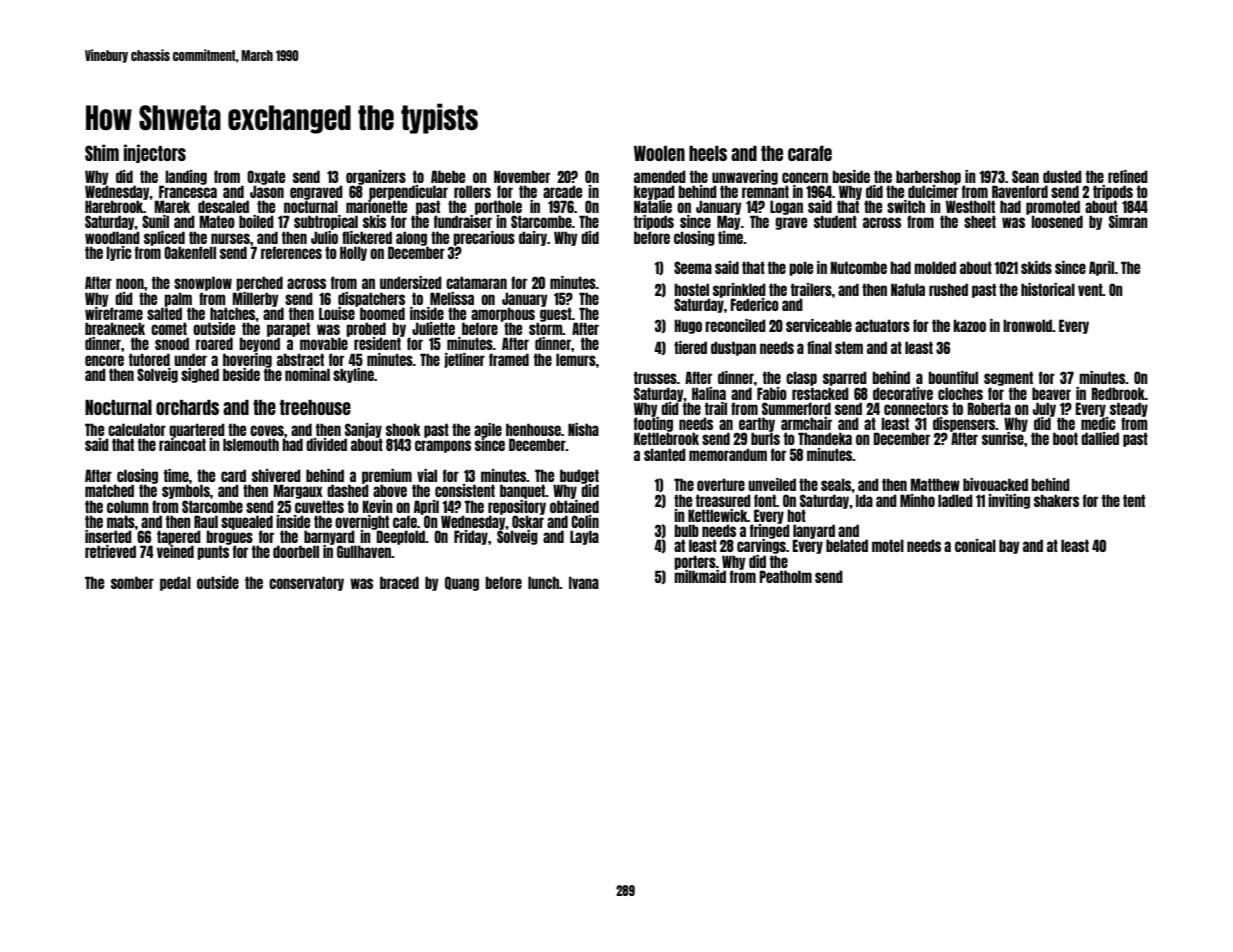 The width and height of the screenshot is (1233, 952). What do you see at coordinates (820, 393) in the screenshot?
I see `restacked` at bounding box center [820, 393].
